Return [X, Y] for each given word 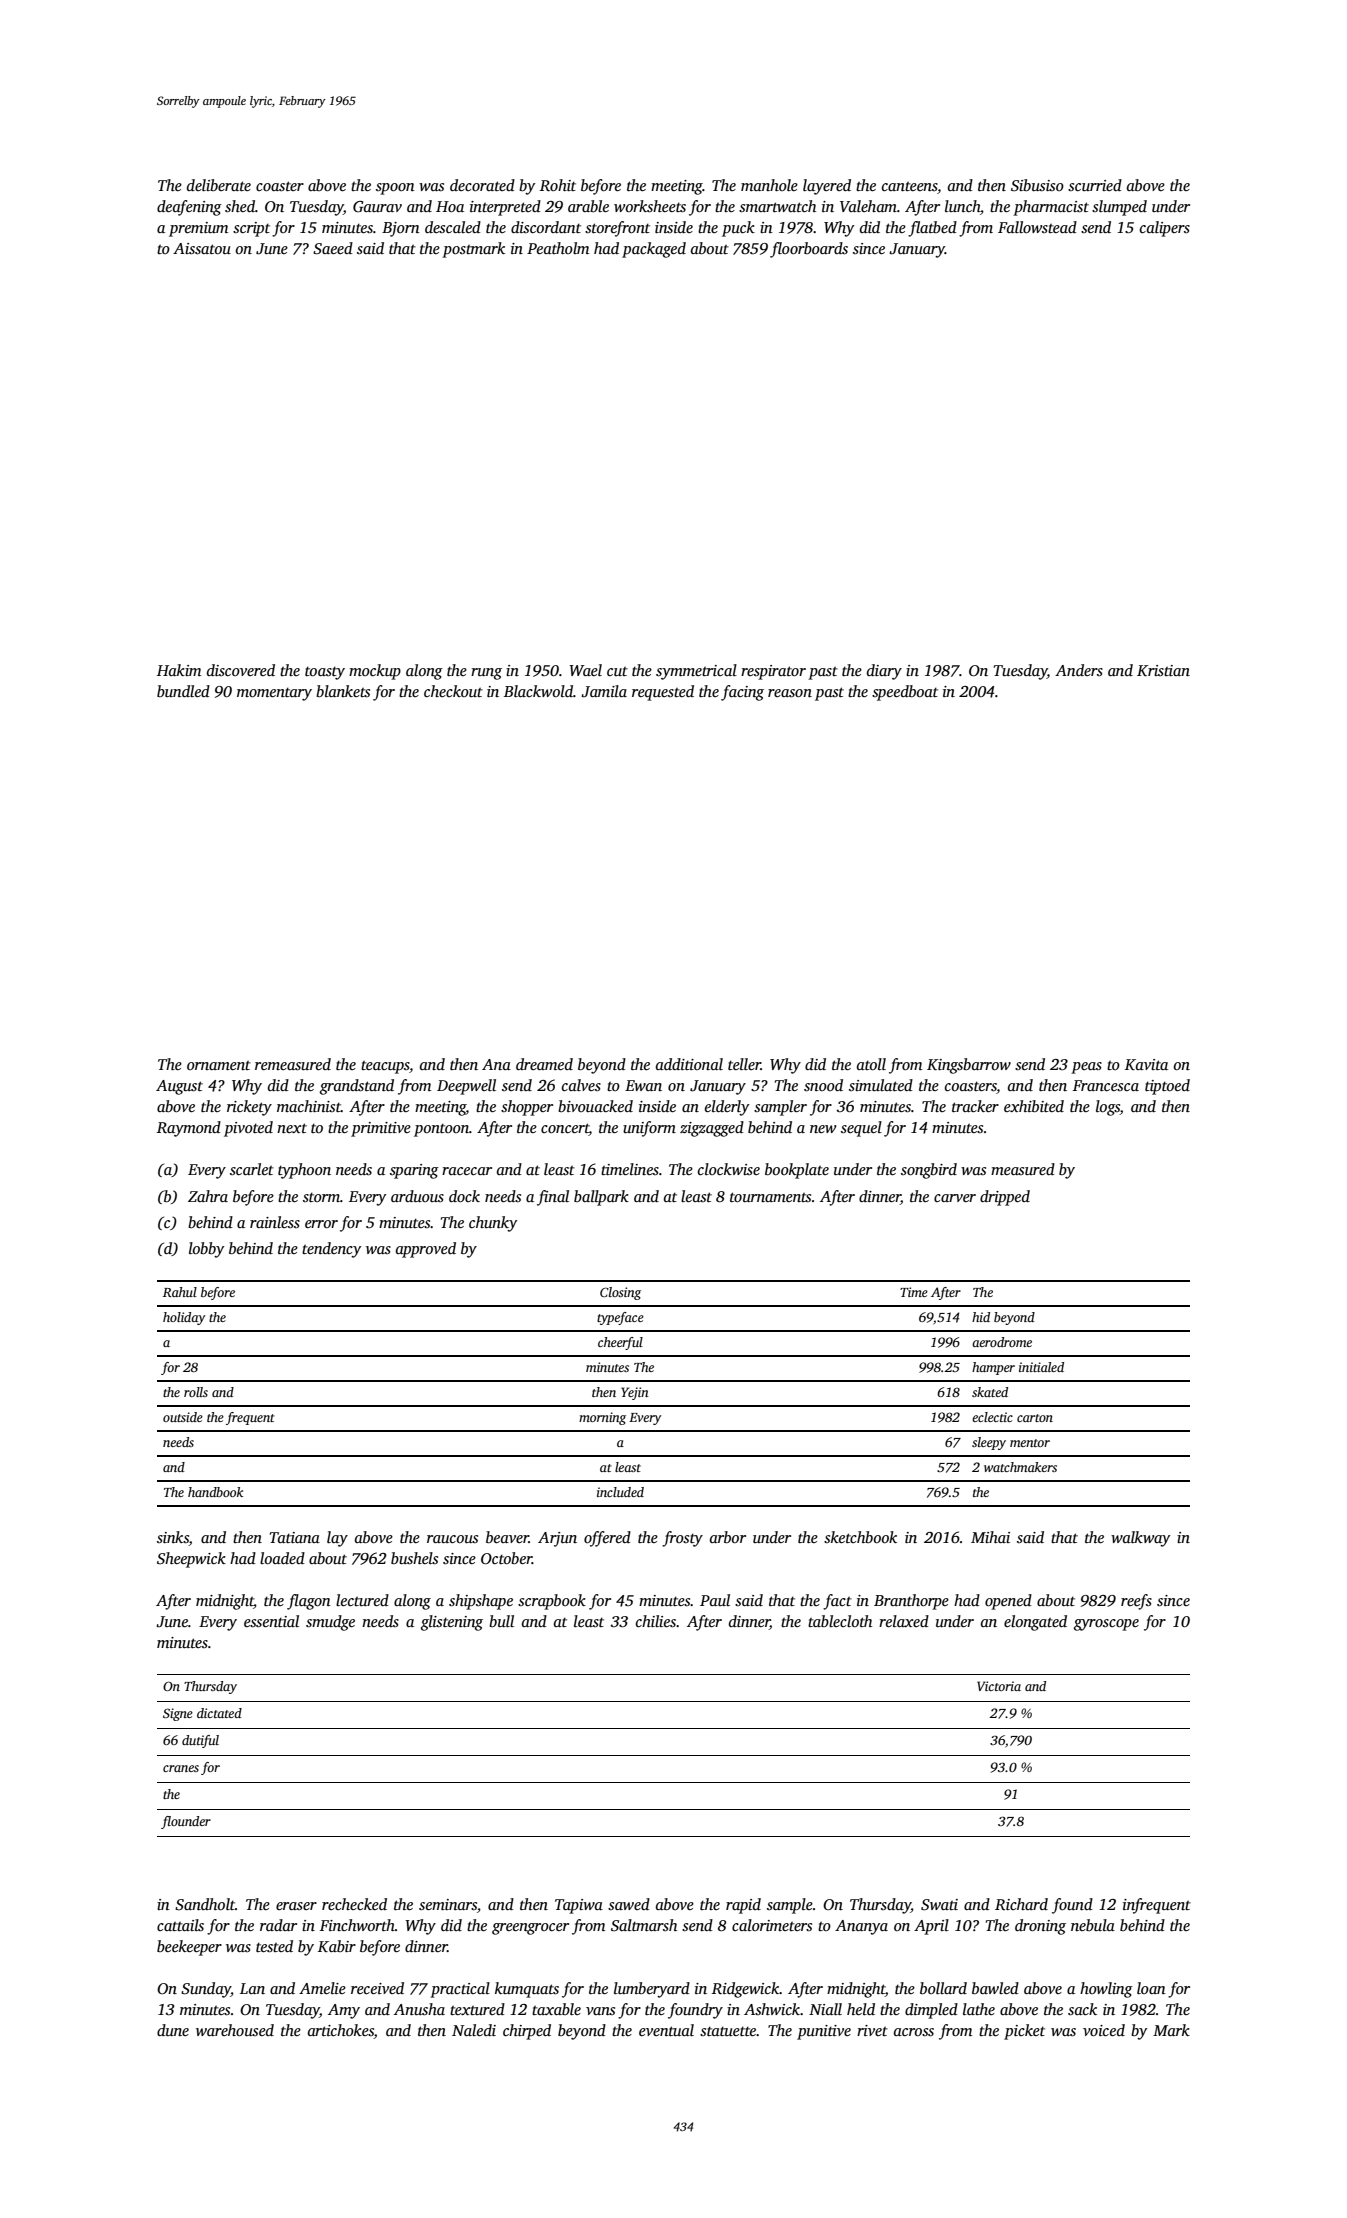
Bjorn [401, 229]
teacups [385, 1067]
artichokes [341, 2031]
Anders [1079, 670]
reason [790, 693]
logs [1108, 1108]
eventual [666, 2030]
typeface [620, 1318]
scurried [1095, 185]
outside [183, 1417]
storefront [617, 229]
